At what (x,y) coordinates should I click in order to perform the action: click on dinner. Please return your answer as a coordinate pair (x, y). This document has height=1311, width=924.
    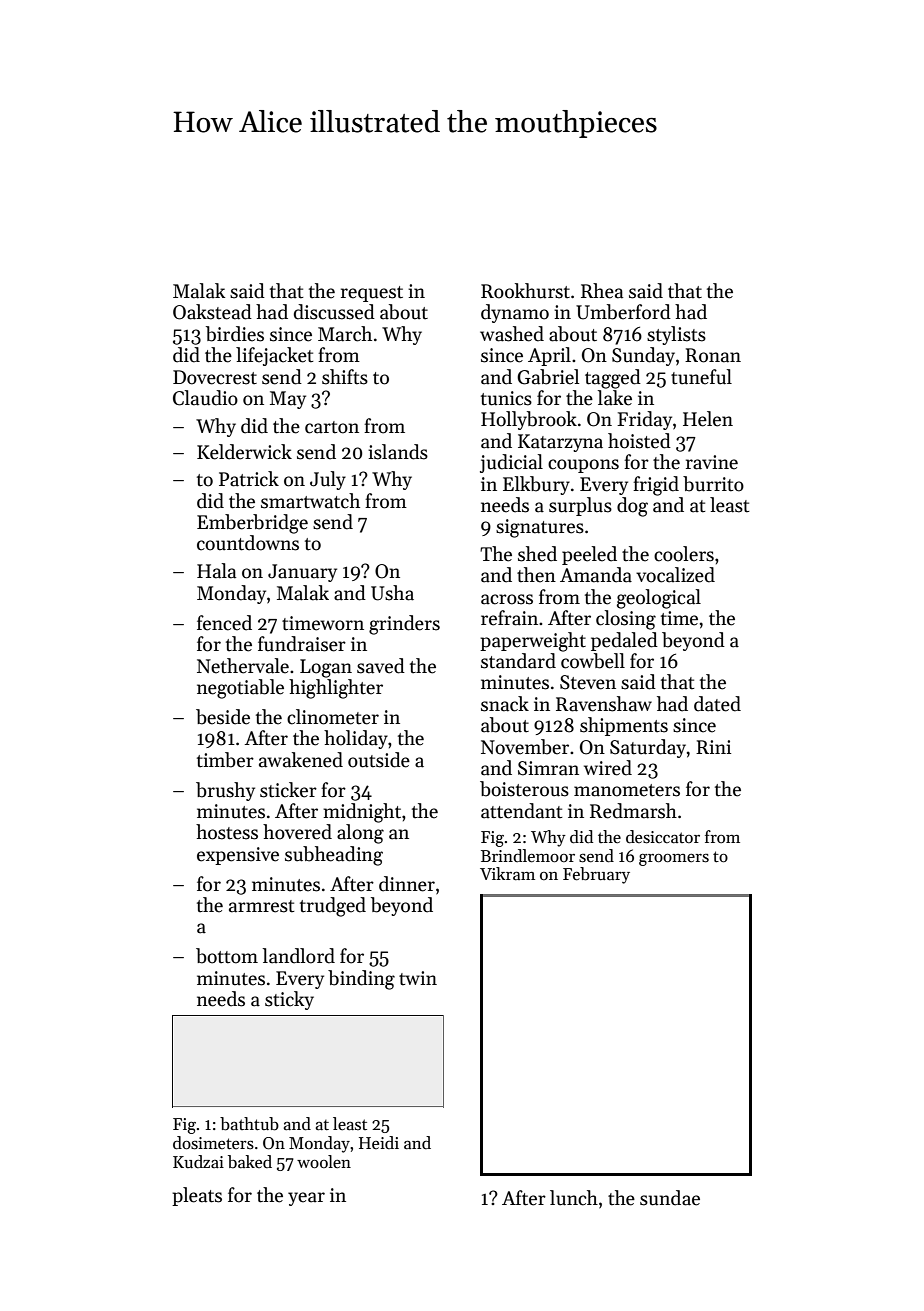
    Looking at the image, I should click on (407, 884).
